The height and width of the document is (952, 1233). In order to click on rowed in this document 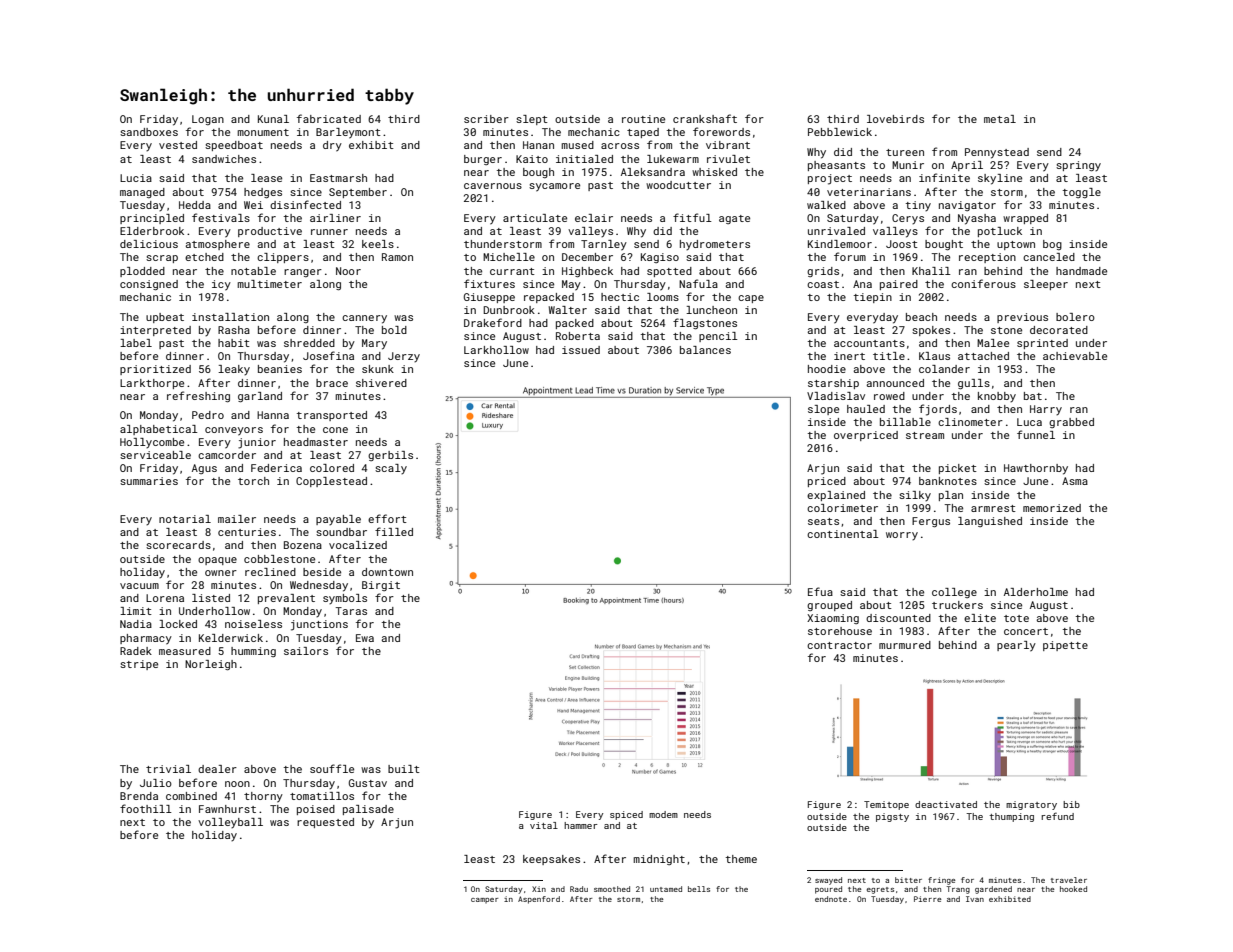, I will do `click(889, 396)`.
